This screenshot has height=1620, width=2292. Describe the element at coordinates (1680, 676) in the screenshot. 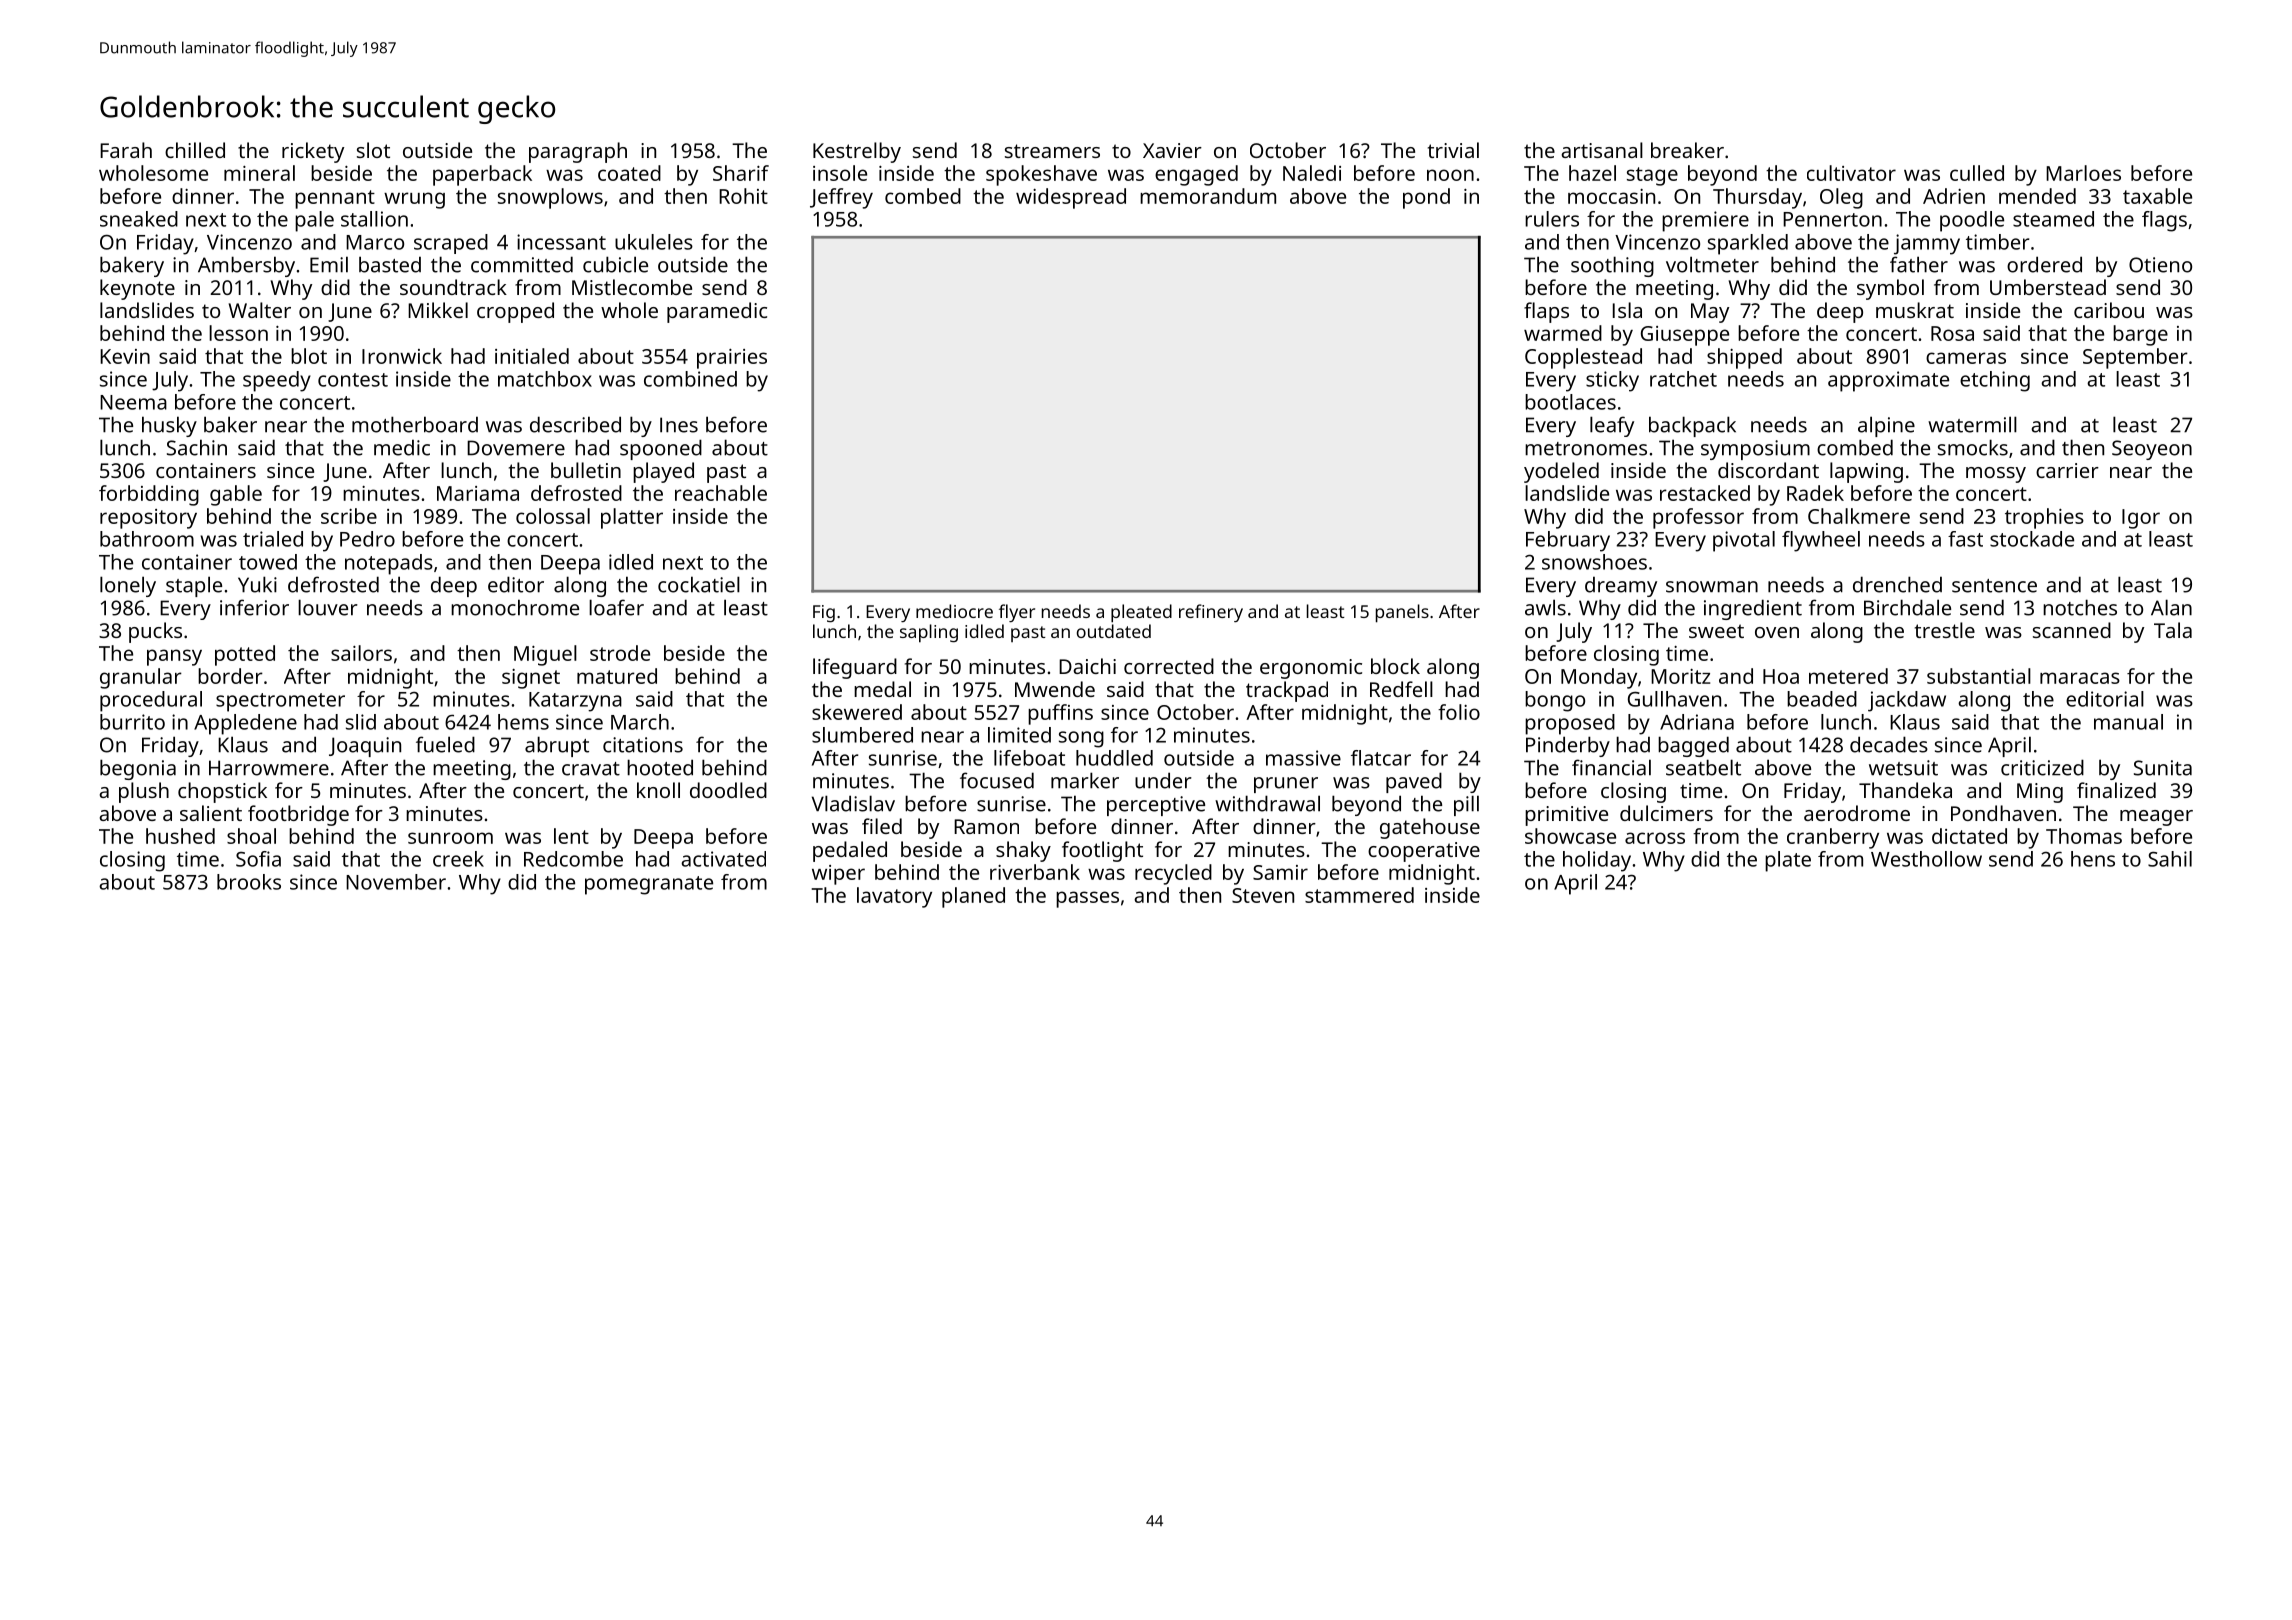

I see `Moritz` at that location.
